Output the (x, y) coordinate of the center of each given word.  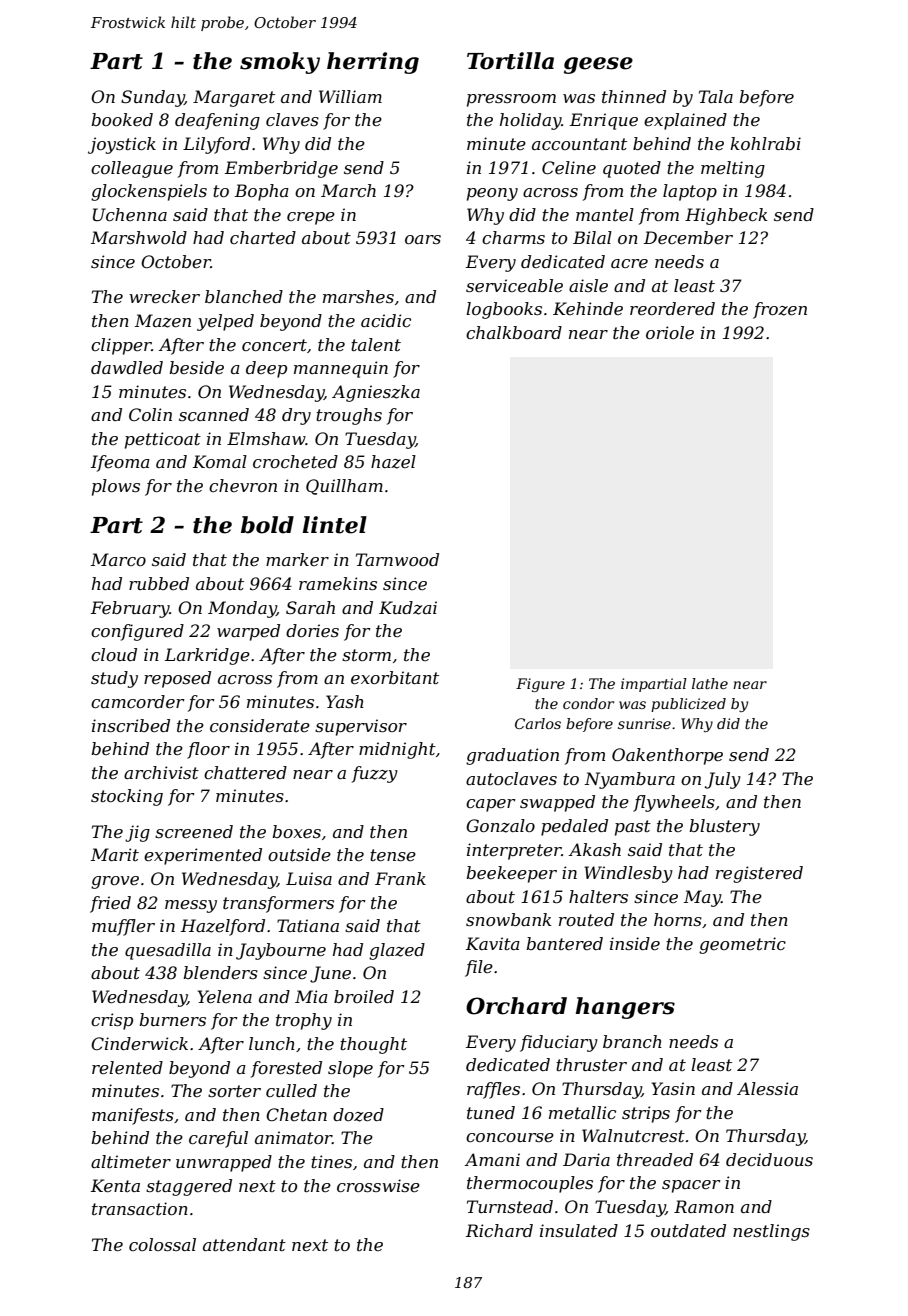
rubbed (159, 583)
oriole (670, 332)
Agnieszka (376, 393)
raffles (493, 1090)
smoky (280, 63)
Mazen (163, 321)
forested (286, 1069)
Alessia (767, 1088)
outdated (688, 1230)
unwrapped (224, 1163)
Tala (716, 96)
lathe (710, 683)
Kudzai (408, 608)
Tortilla (510, 61)
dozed (358, 1115)
